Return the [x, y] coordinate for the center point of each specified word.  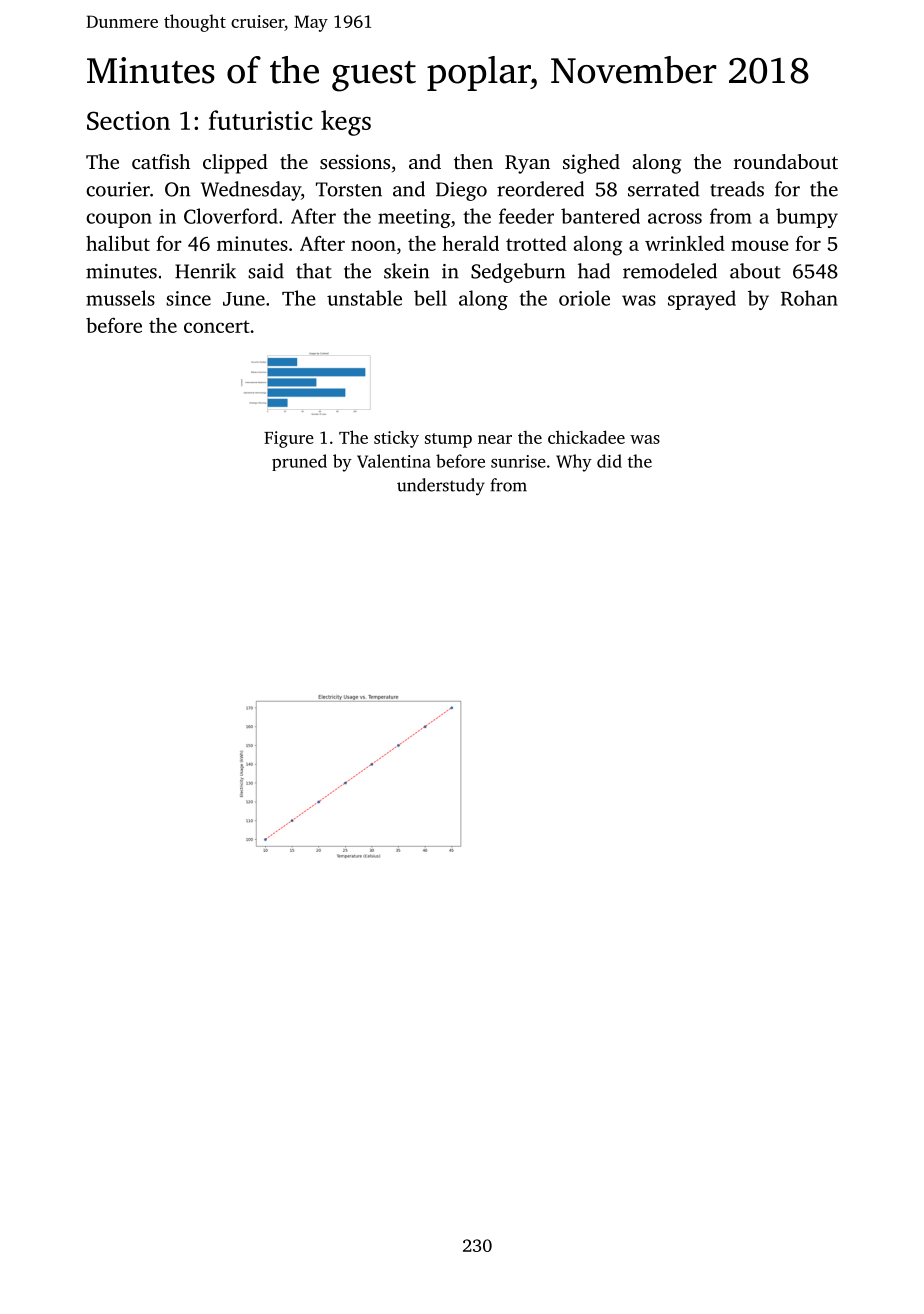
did [609, 461]
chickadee [586, 437]
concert [217, 326]
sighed [591, 164]
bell [430, 298]
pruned [299, 462]
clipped [235, 164]
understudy [441, 486]
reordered [540, 189]
